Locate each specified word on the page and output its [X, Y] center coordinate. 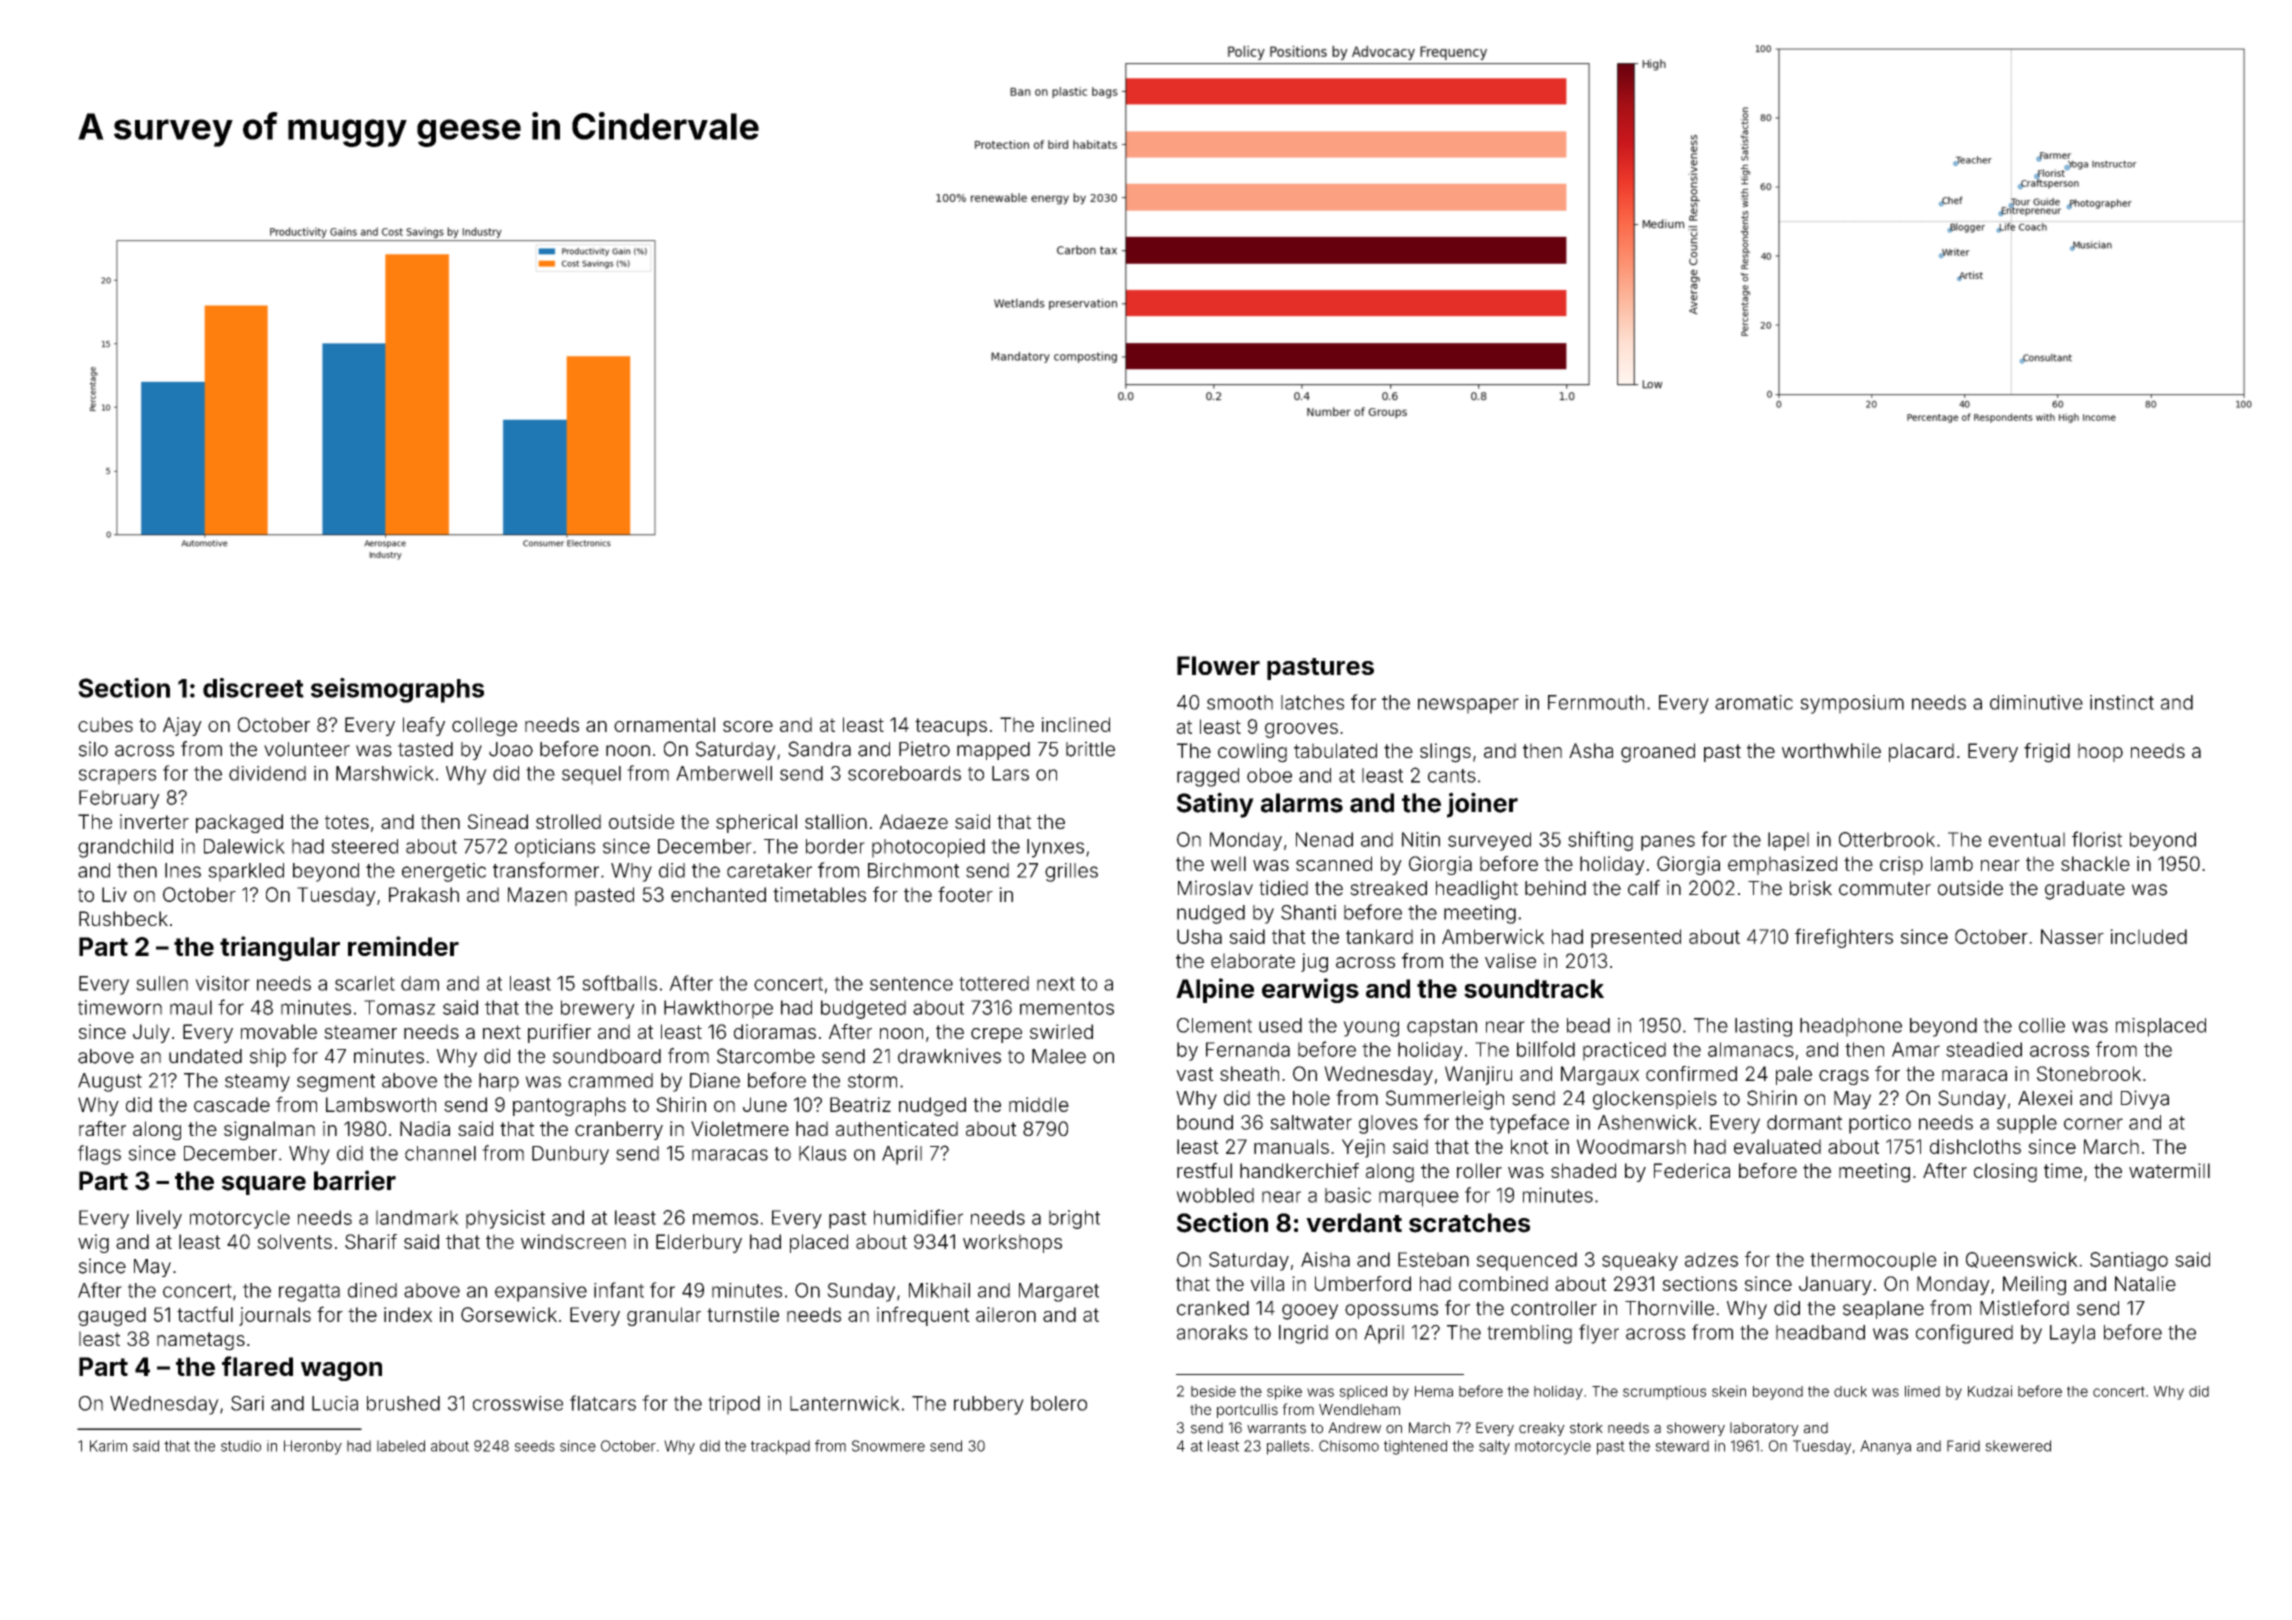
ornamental [664, 724]
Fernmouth [1596, 702]
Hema [1434, 1391]
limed [1922, 1391]
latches [1312, 702]
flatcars [603, 1403]
